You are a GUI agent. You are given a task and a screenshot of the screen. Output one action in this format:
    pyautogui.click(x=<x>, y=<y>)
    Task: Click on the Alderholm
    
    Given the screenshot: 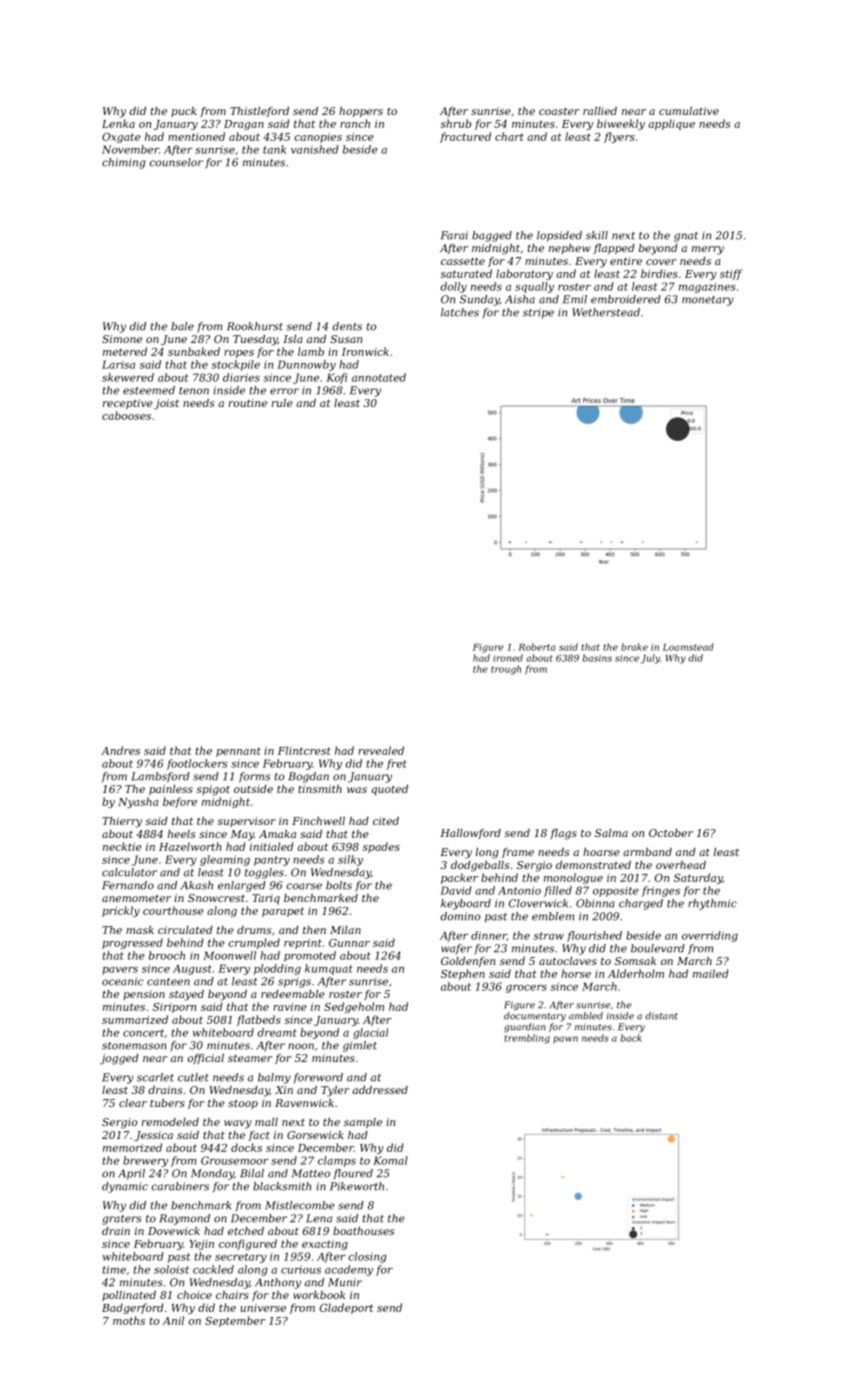 What is the action you would take?
    pyautogui.click(x=636, y=973)
